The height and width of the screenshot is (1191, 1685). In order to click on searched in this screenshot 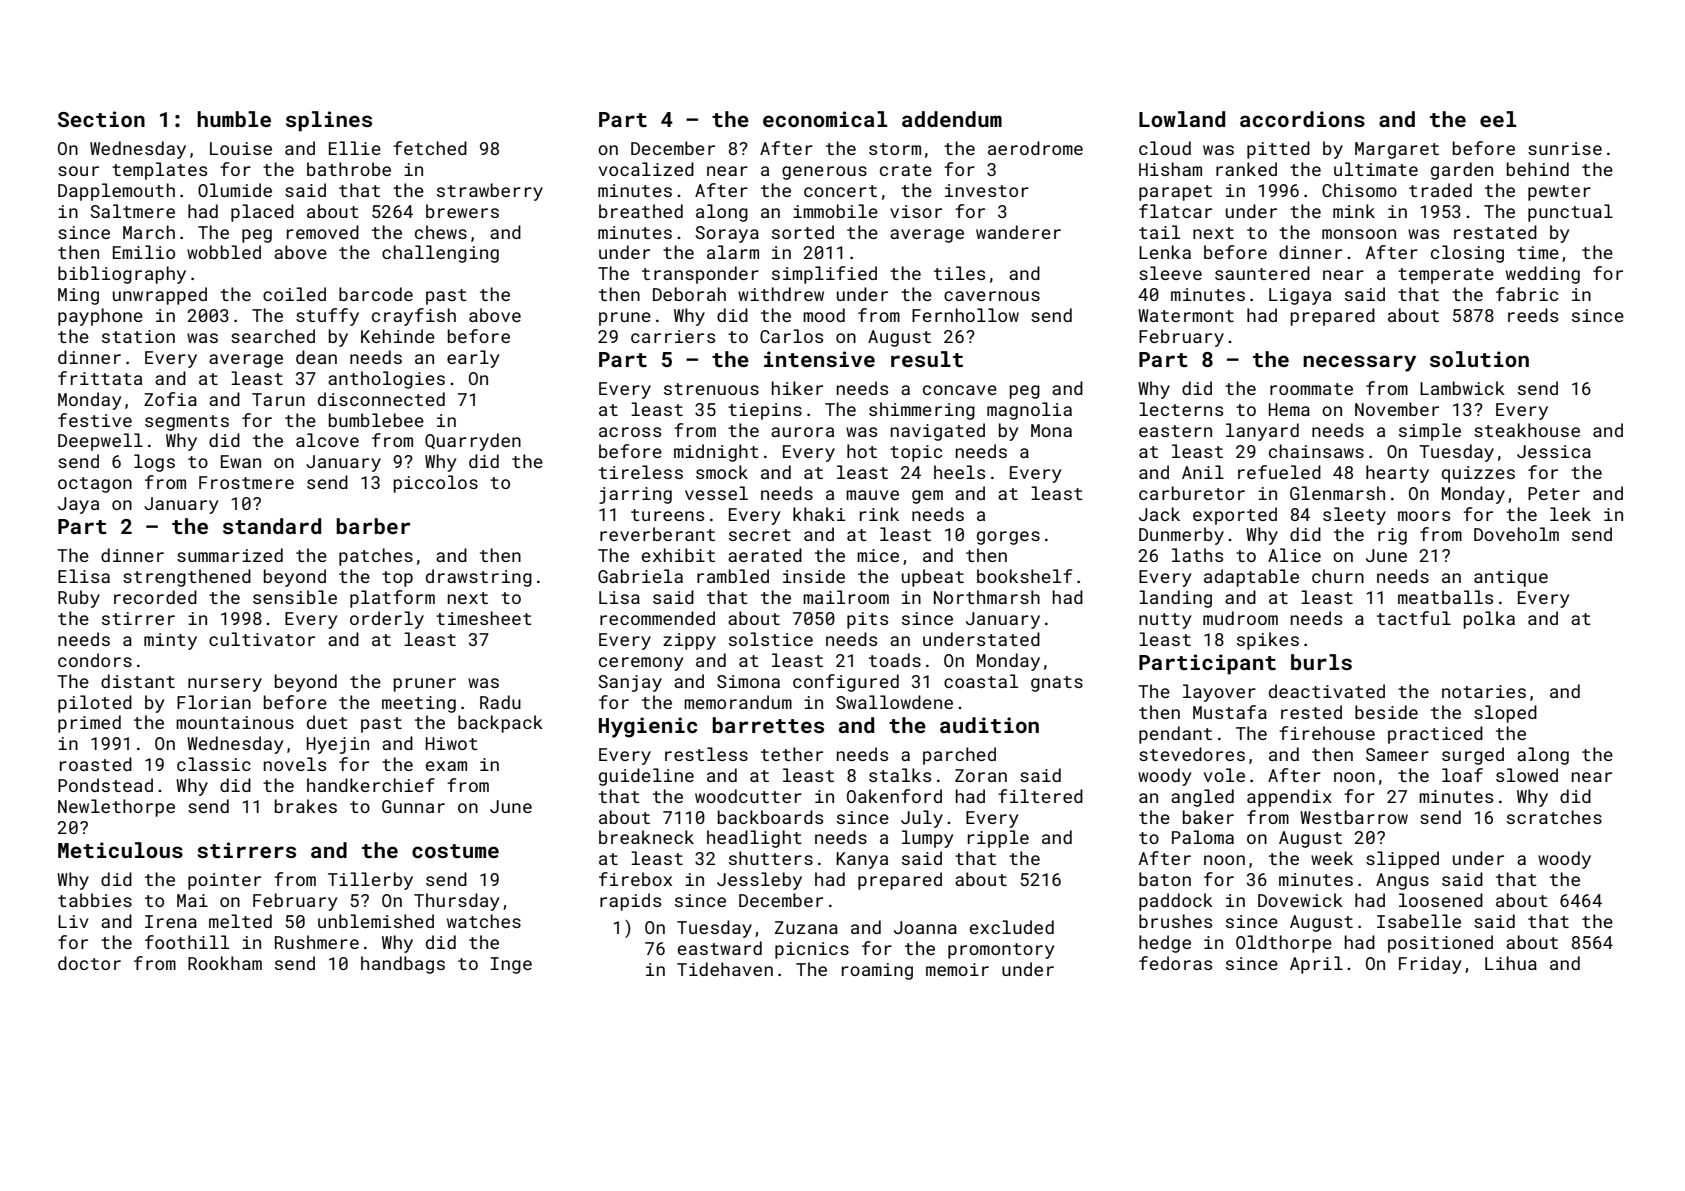, I will do `click(273, 336)`.
